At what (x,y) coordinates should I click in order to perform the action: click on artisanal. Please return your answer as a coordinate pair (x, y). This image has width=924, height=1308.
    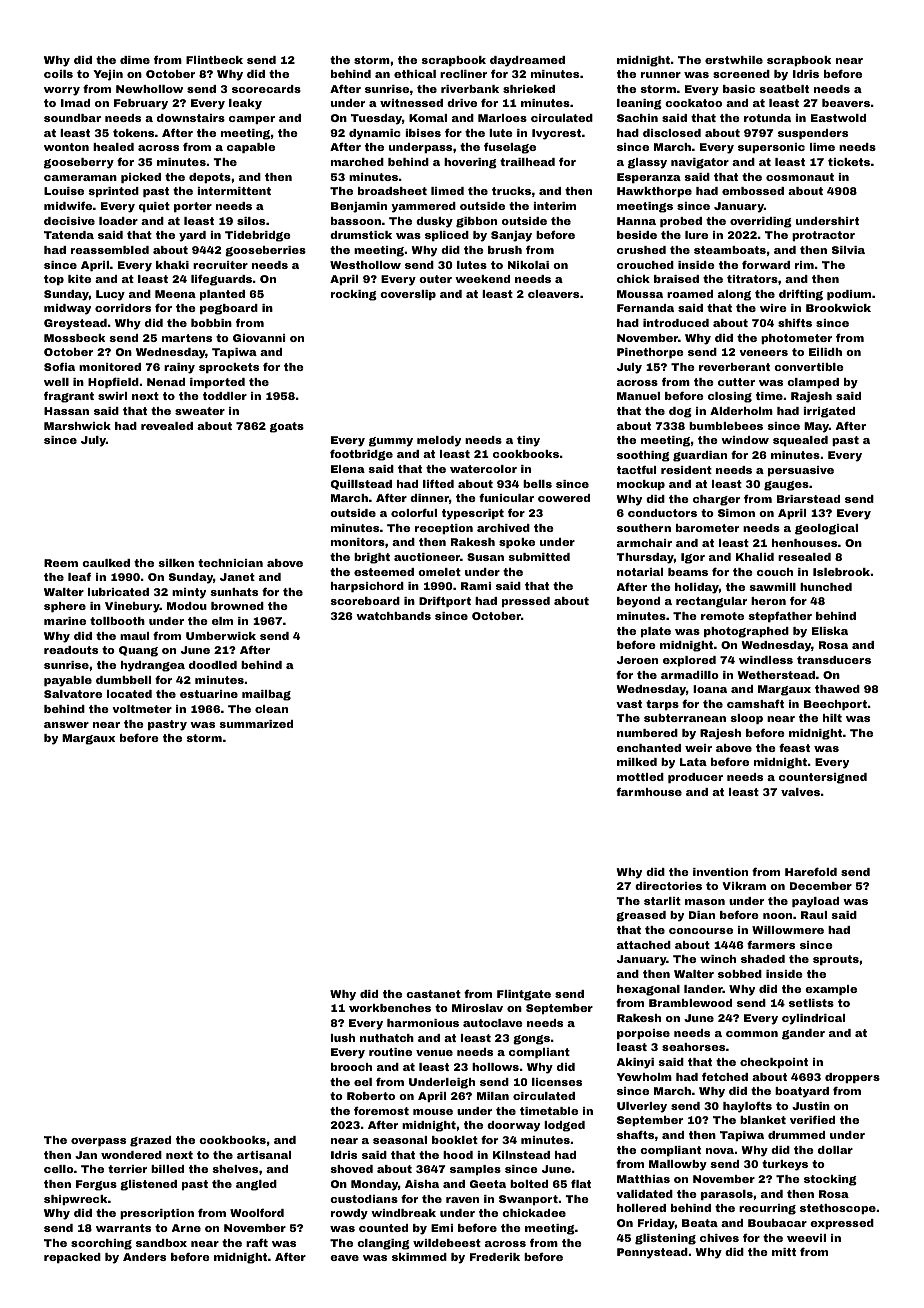
    Looking at the image, I should click on (264, 1155).
